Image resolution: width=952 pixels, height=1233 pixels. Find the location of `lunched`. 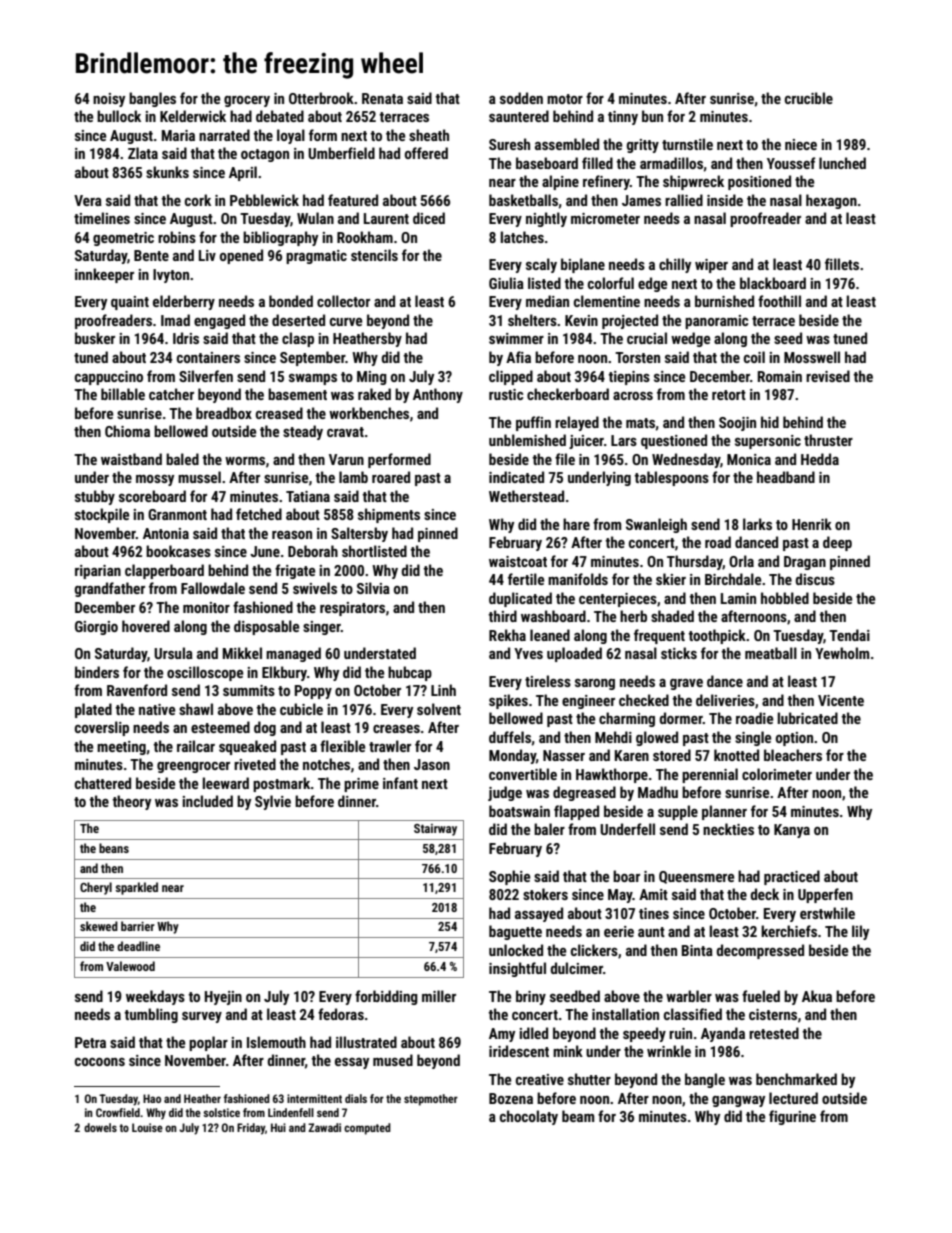

lunched is located at coordinates (842, 163).
